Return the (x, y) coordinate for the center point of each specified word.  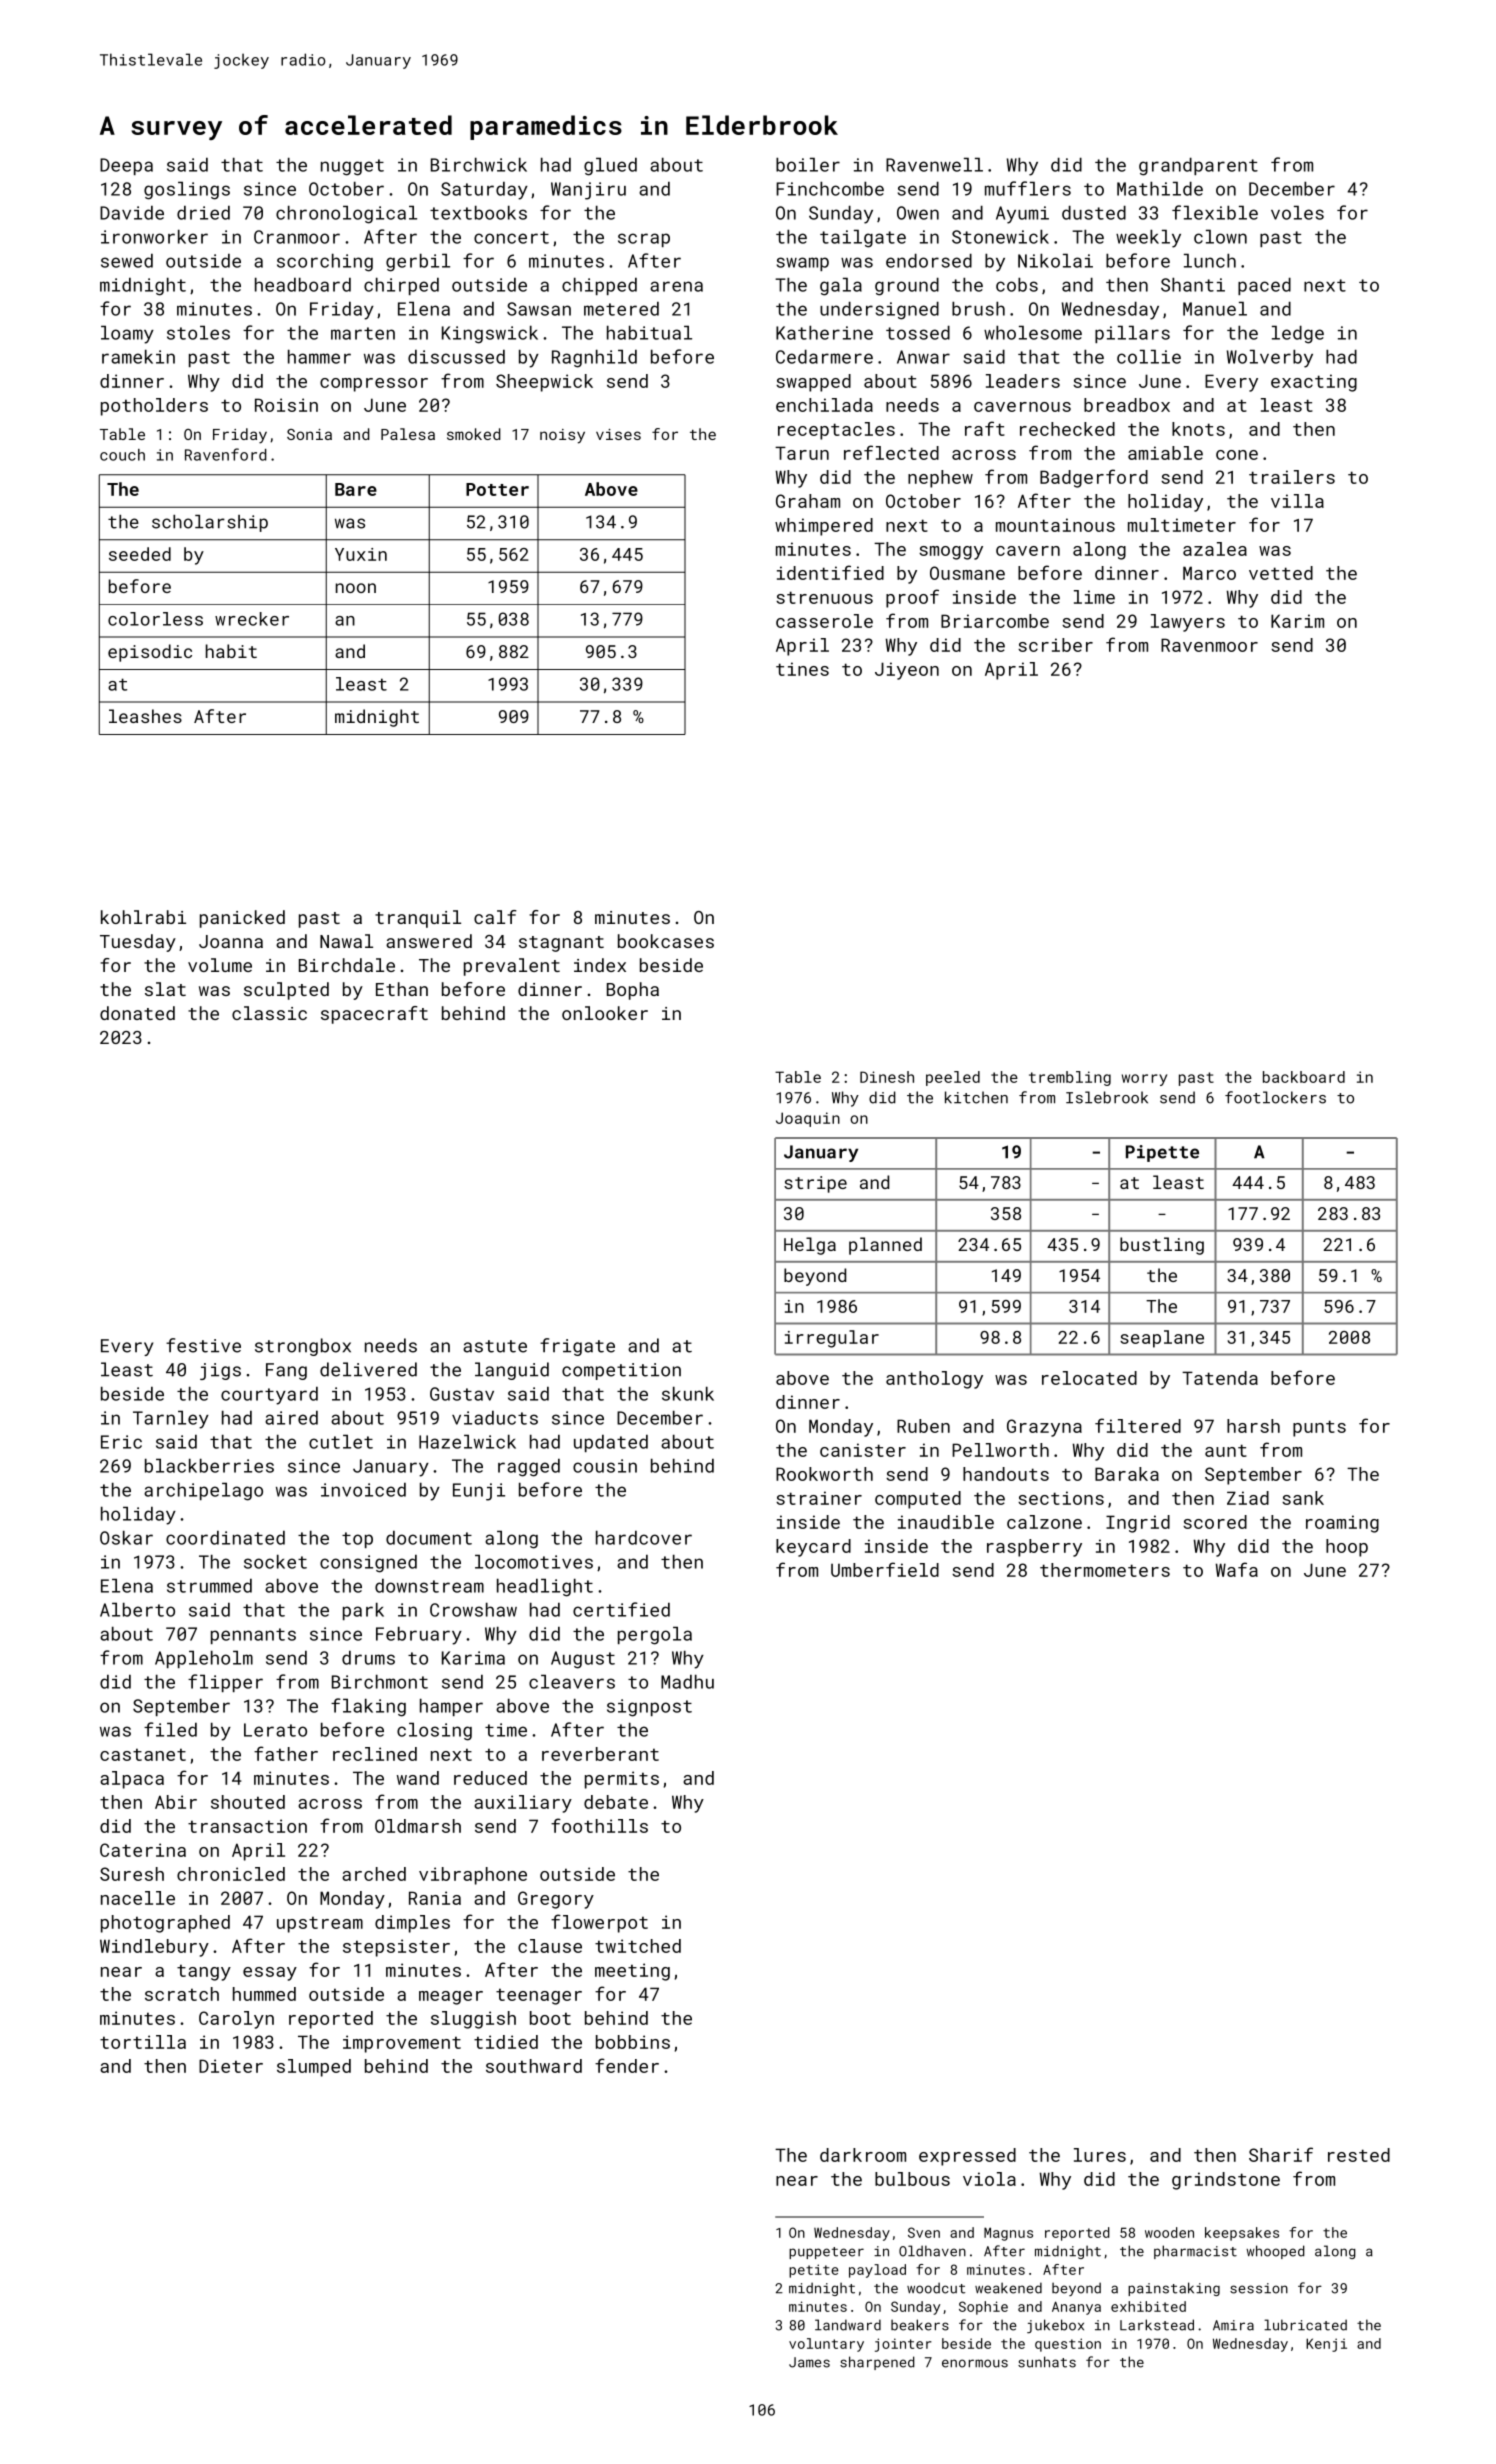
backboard (1304, 1077)
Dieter (231, 2066)
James (809, 2362)
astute (495, 1346)
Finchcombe (830, 188)
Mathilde (1160, 188)
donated (137, 1013)
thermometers (1105, 1570)
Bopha (633, 991)
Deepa (126, 166)
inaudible (946, 1522)
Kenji (1326, 2345)
